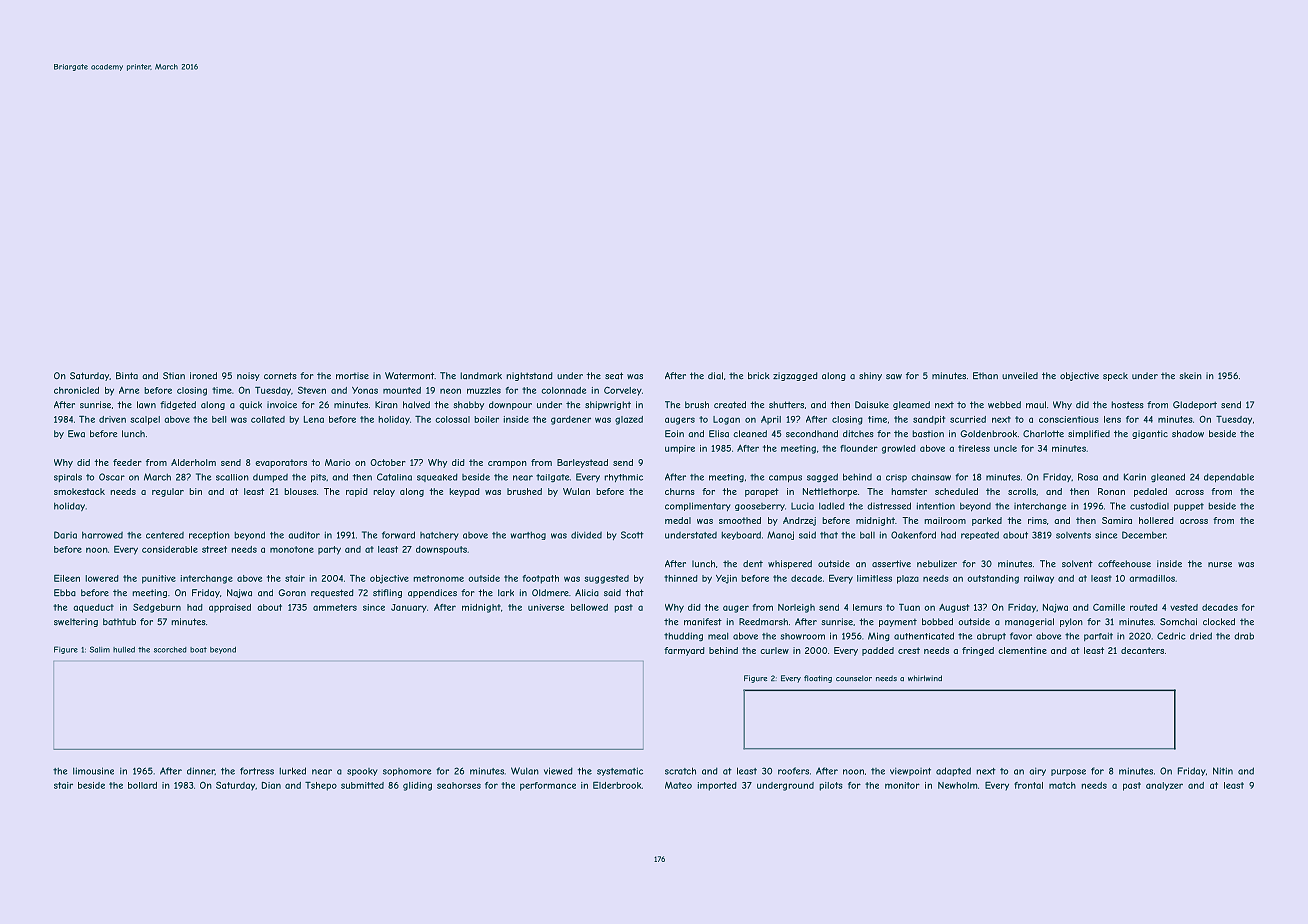 The height and width of the page is (924, 1308). I want to click on skein, so click(1191, 376).
